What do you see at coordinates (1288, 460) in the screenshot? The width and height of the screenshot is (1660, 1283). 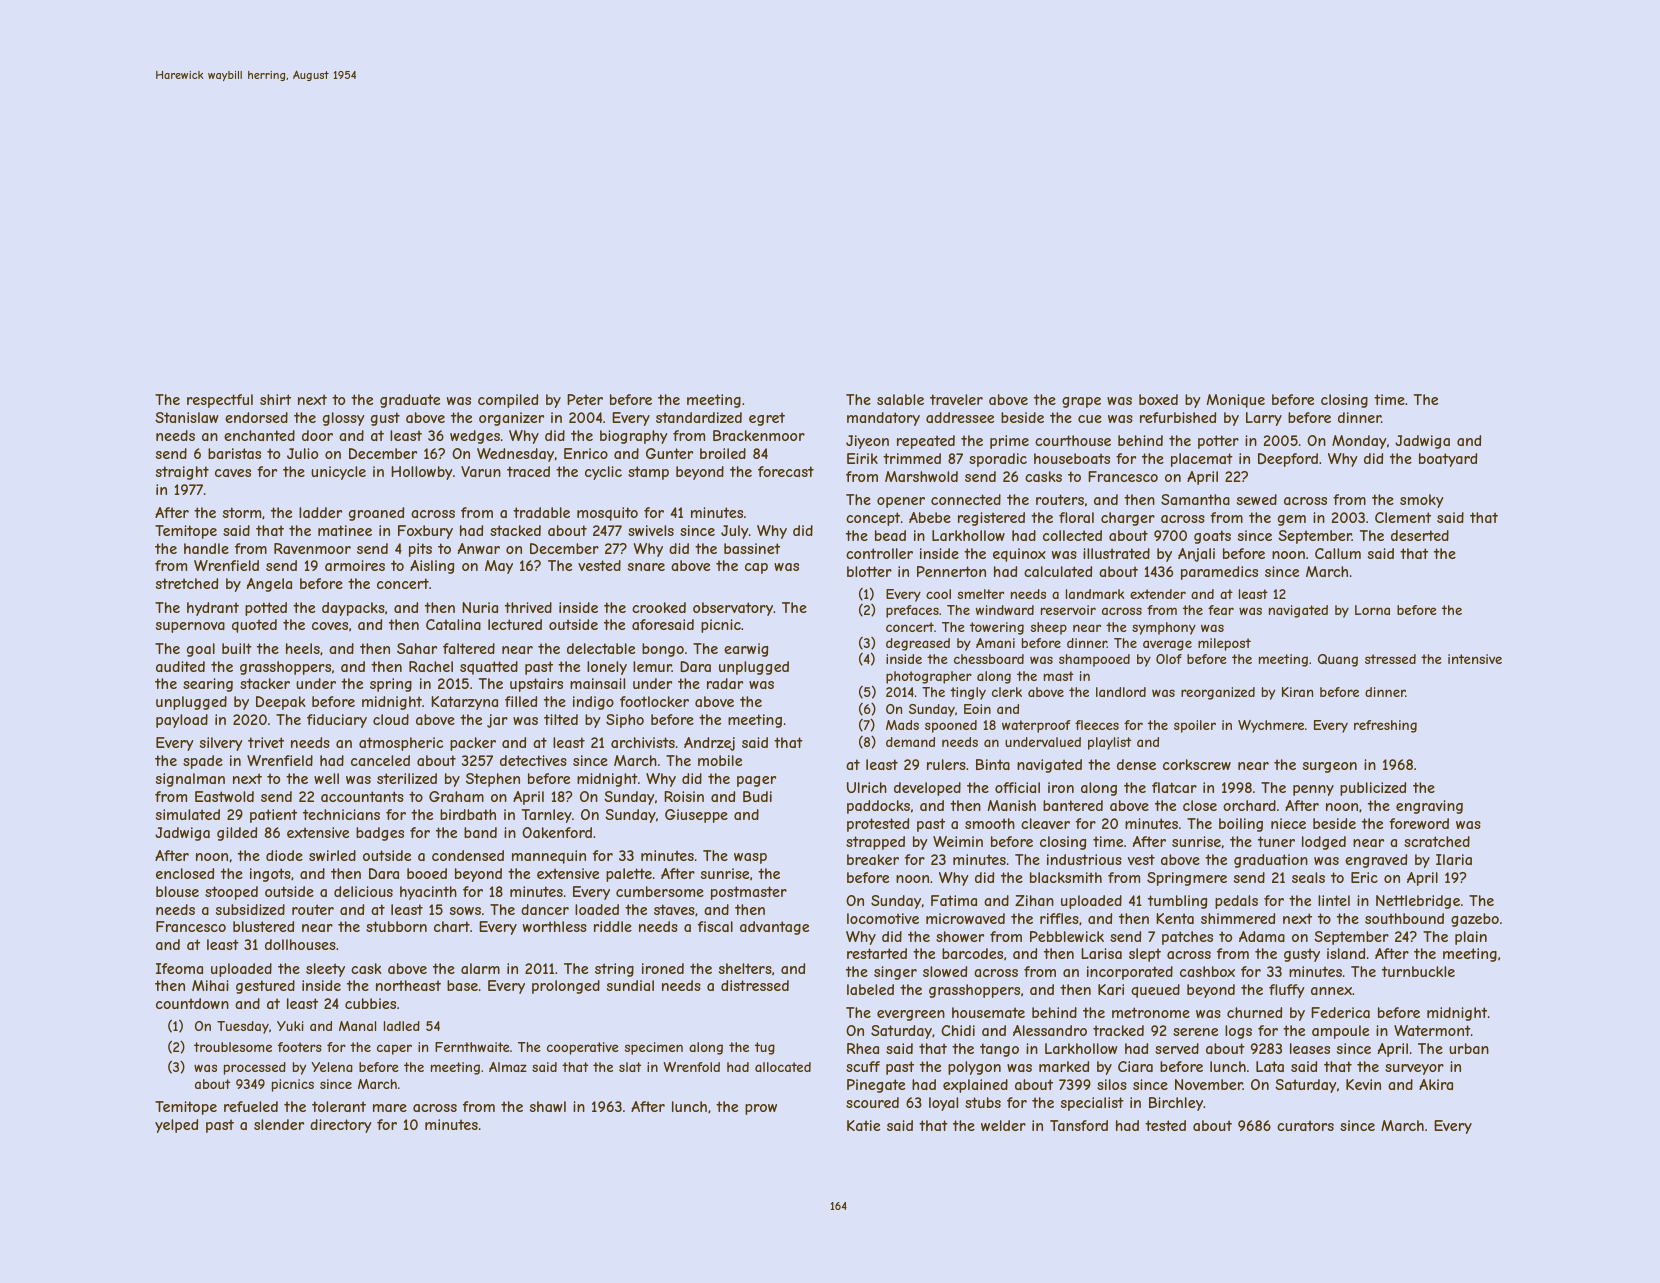 I see `Deepford` at bounding box center [1288, 460].
